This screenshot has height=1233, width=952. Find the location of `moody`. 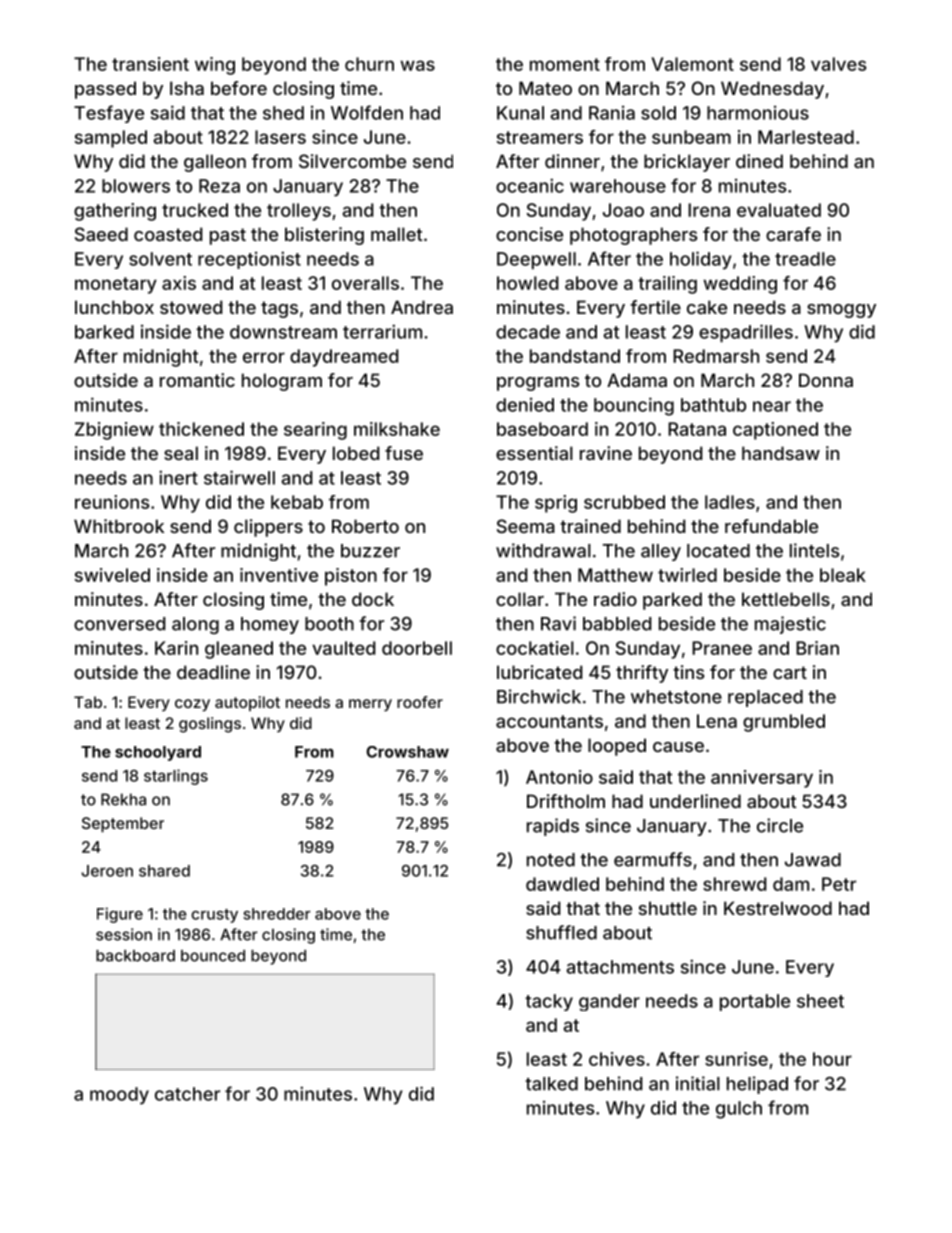

moody is located at coordinates (119, 1096).
